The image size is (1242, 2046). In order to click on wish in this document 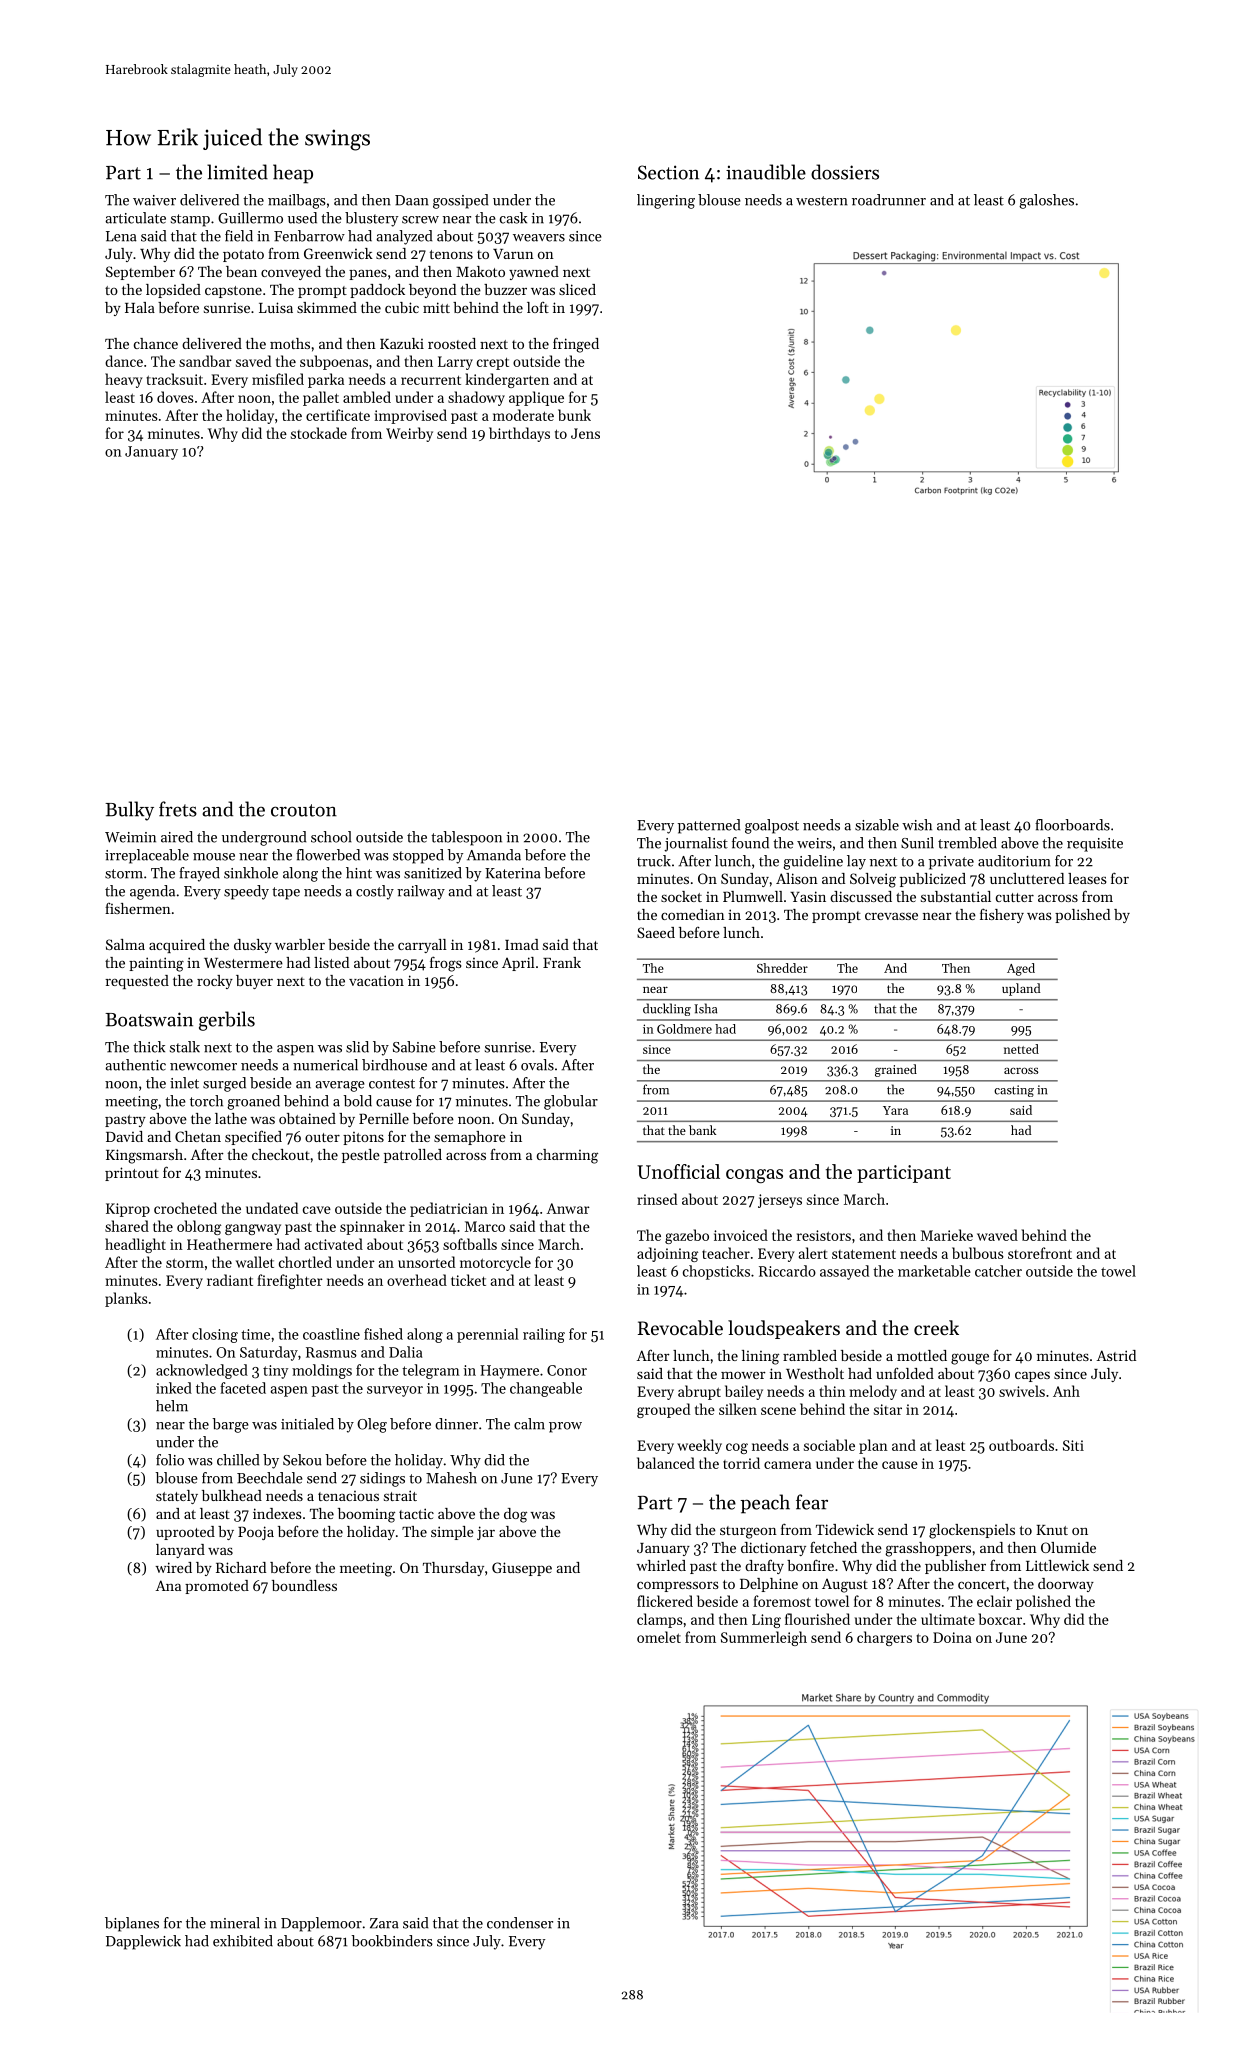, I will do `click(917, 825)`.
